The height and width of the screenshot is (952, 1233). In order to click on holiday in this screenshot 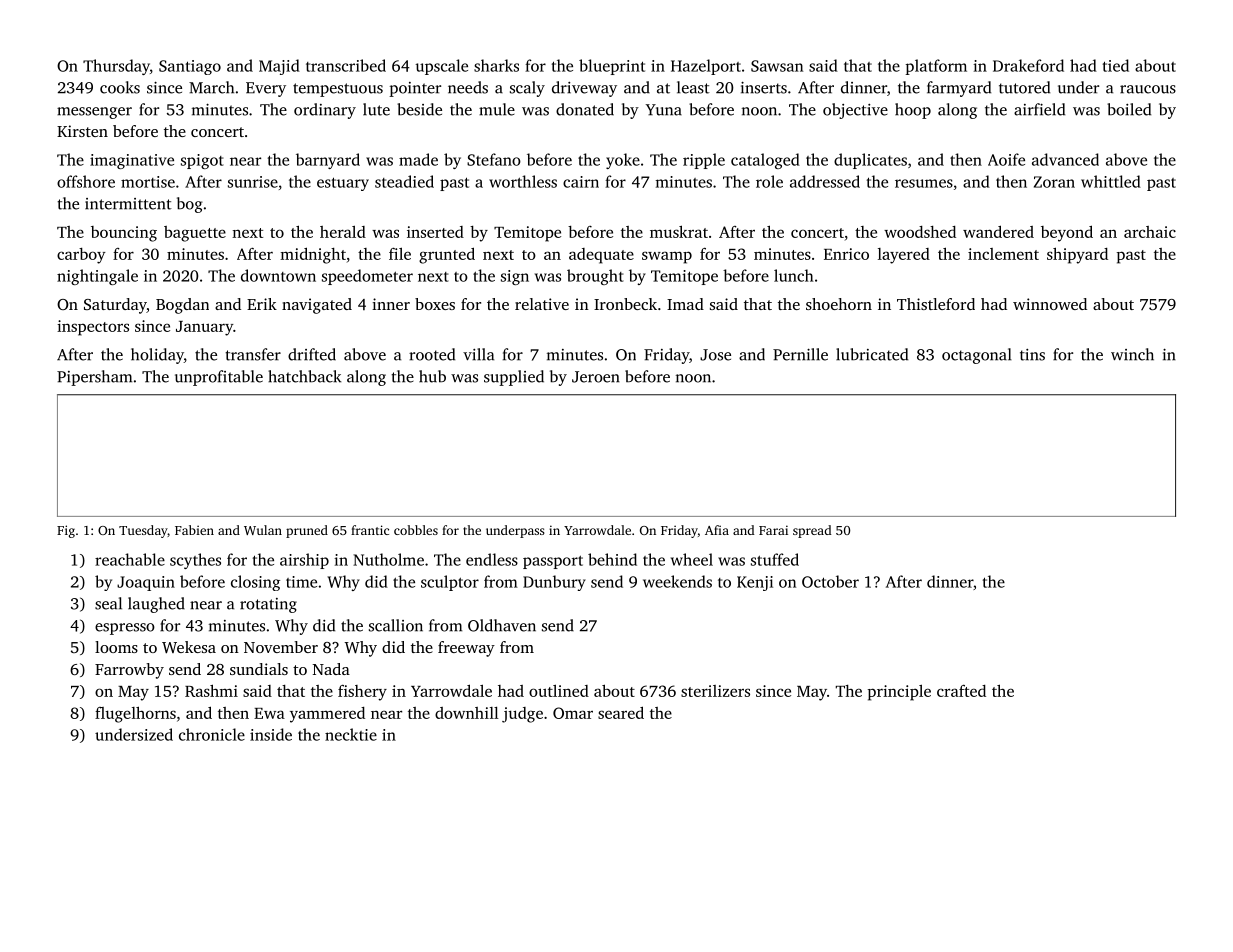, I will do `click(157, 356)`.
